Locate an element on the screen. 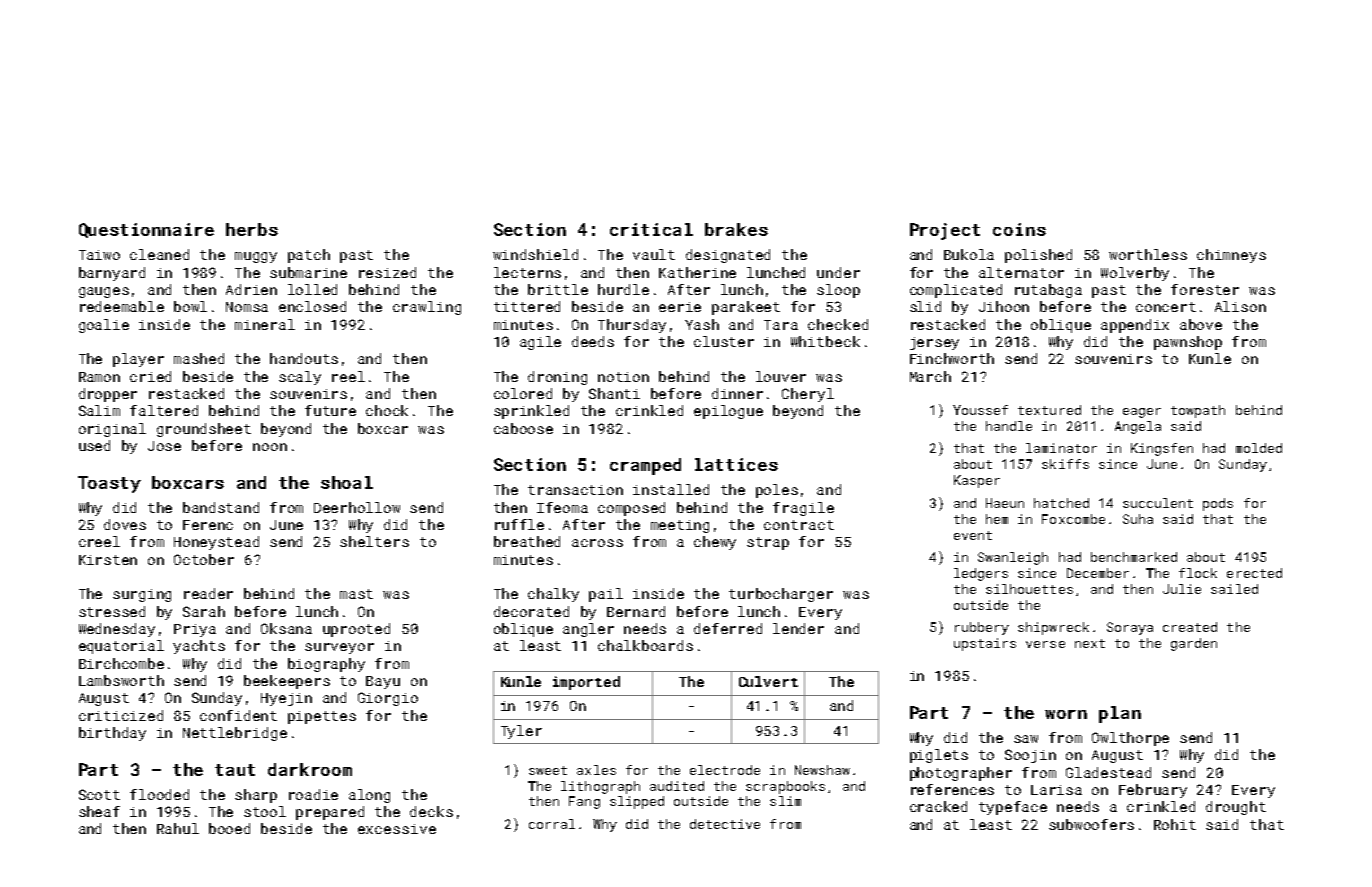  sheaf is located at coordinates (99, 811).
